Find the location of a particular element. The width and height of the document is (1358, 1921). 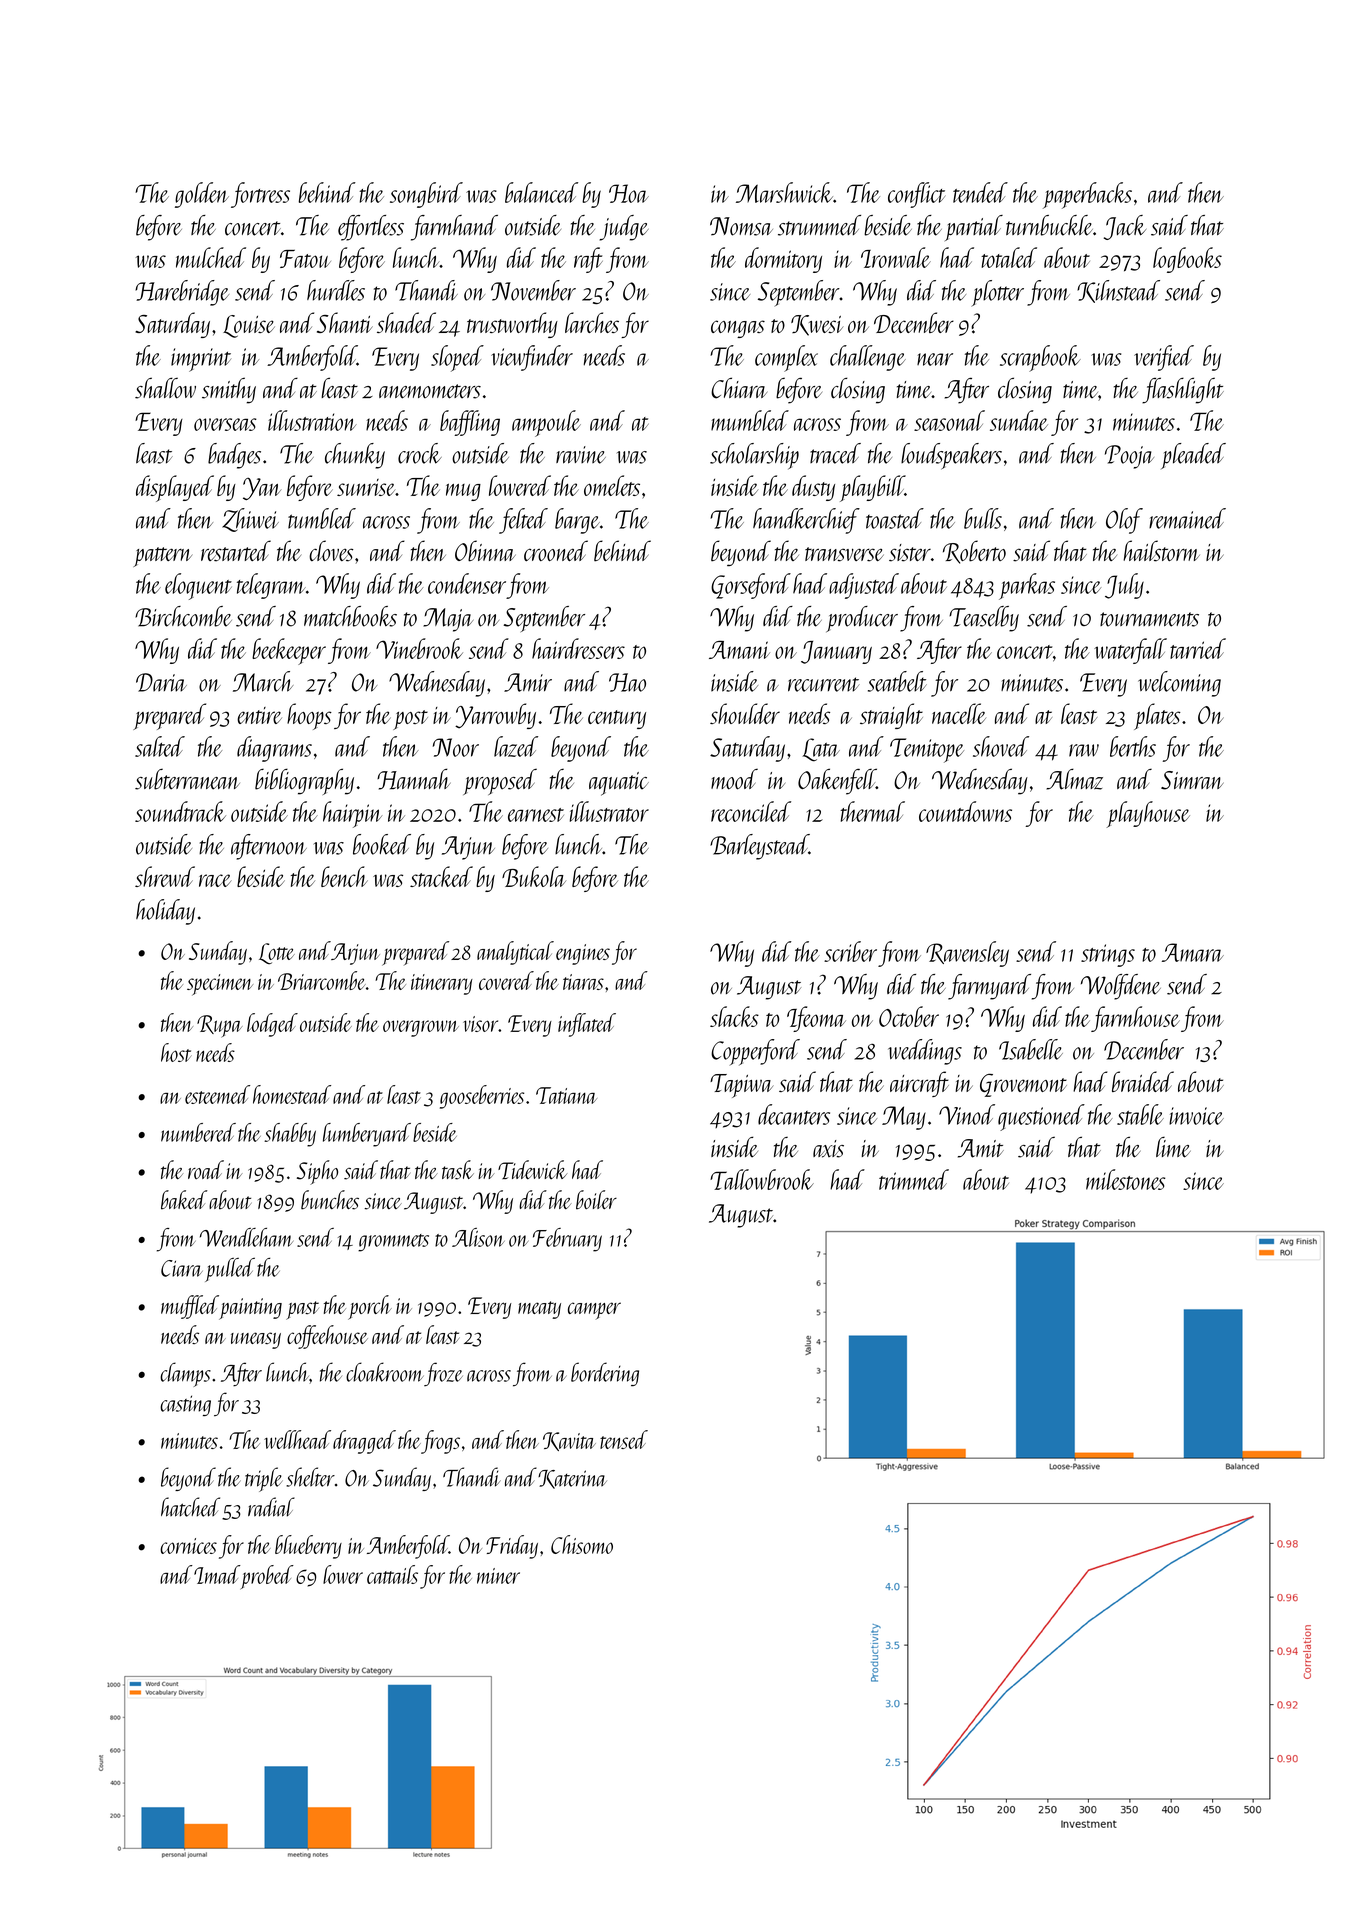

Amara is located at coordinates (1193, 952).
